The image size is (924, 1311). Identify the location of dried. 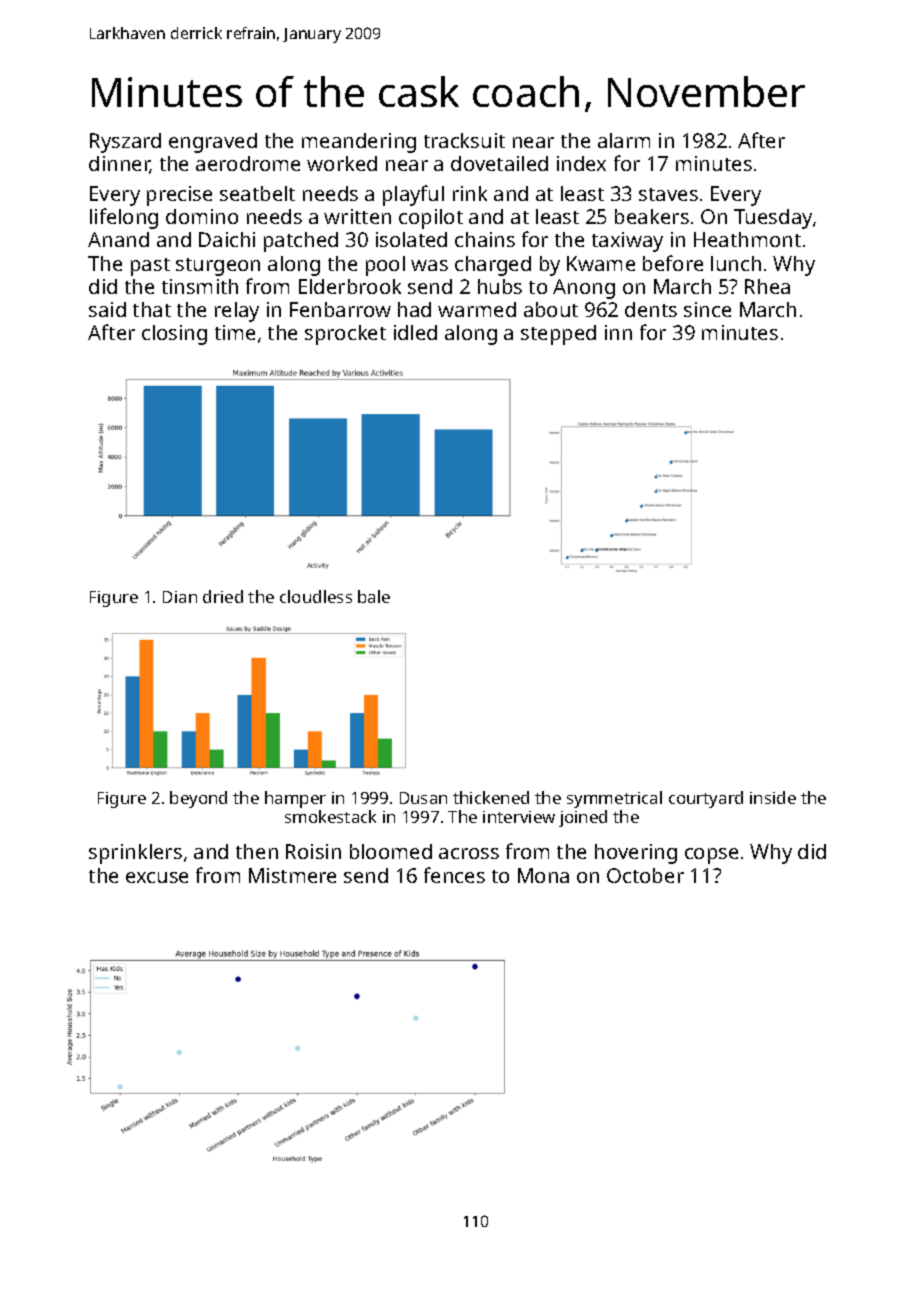
(223, 596).
